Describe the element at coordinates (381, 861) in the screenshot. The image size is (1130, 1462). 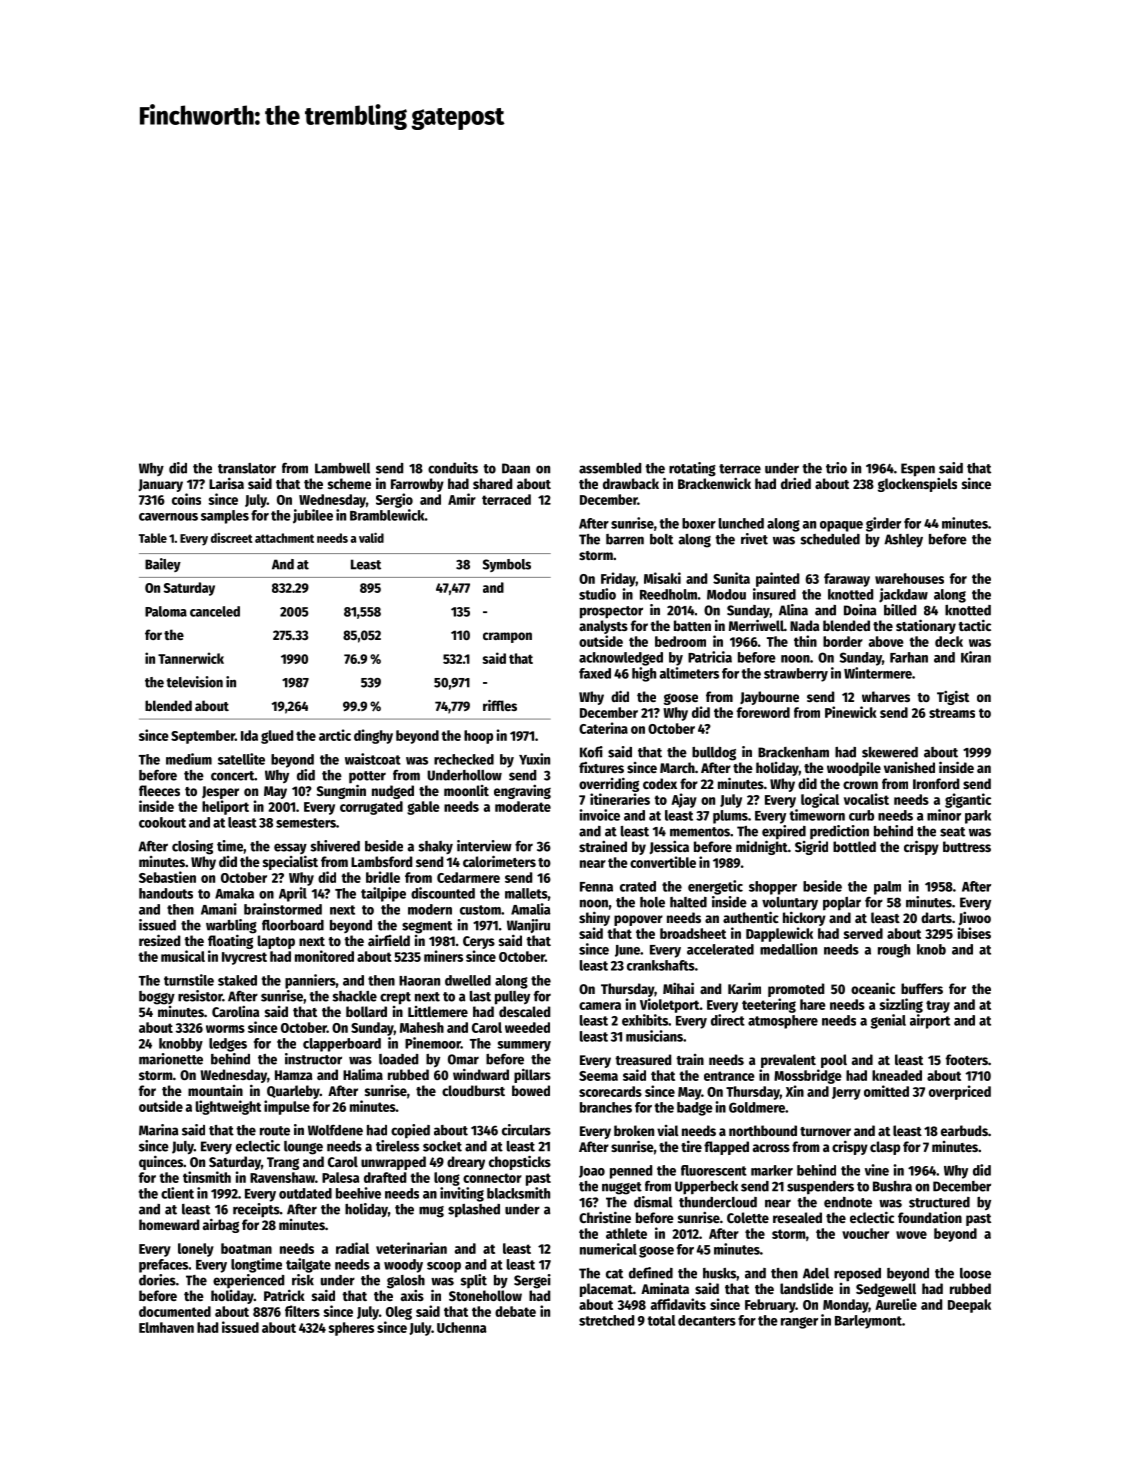
I see `Lambsford` at that location.
